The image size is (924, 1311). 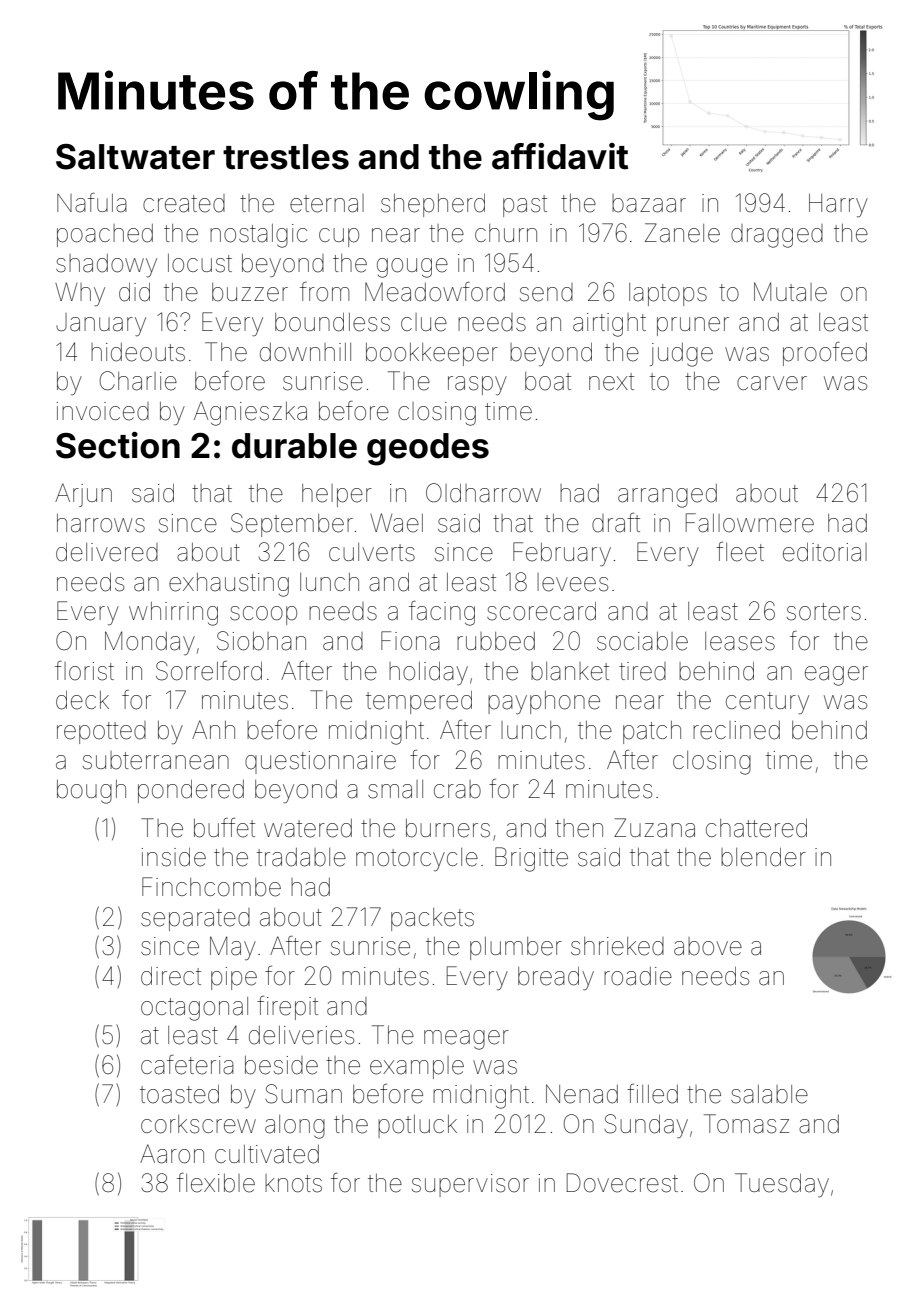 What do you see at coordinates (332, 322) in the screenshot?
I see `boundless` at bounding box center [332, 322].
